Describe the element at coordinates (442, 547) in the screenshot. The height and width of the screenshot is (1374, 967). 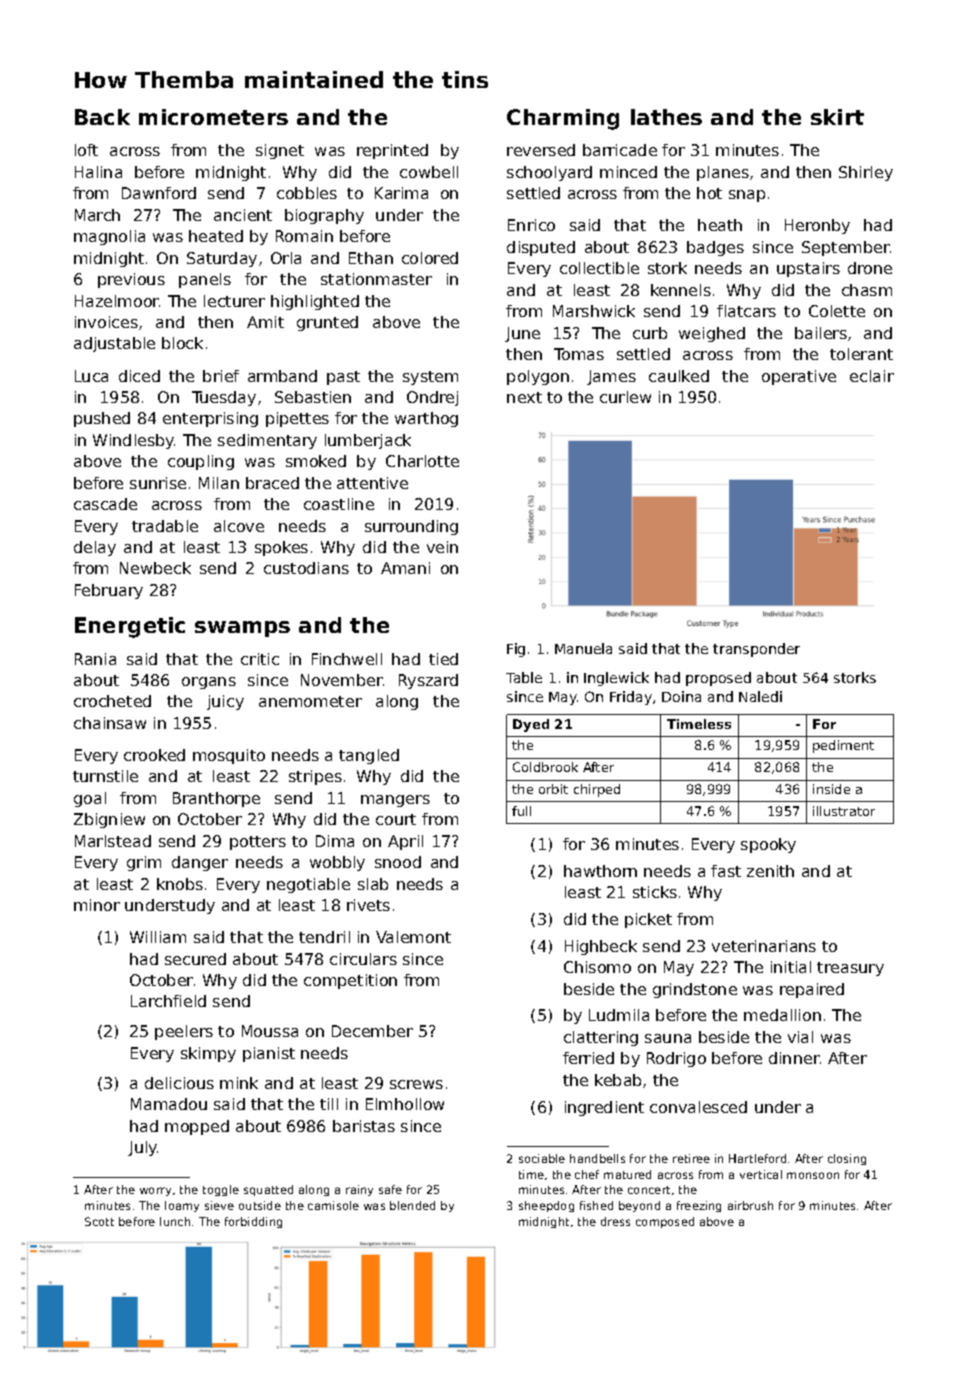
I see `vein` at that location.
